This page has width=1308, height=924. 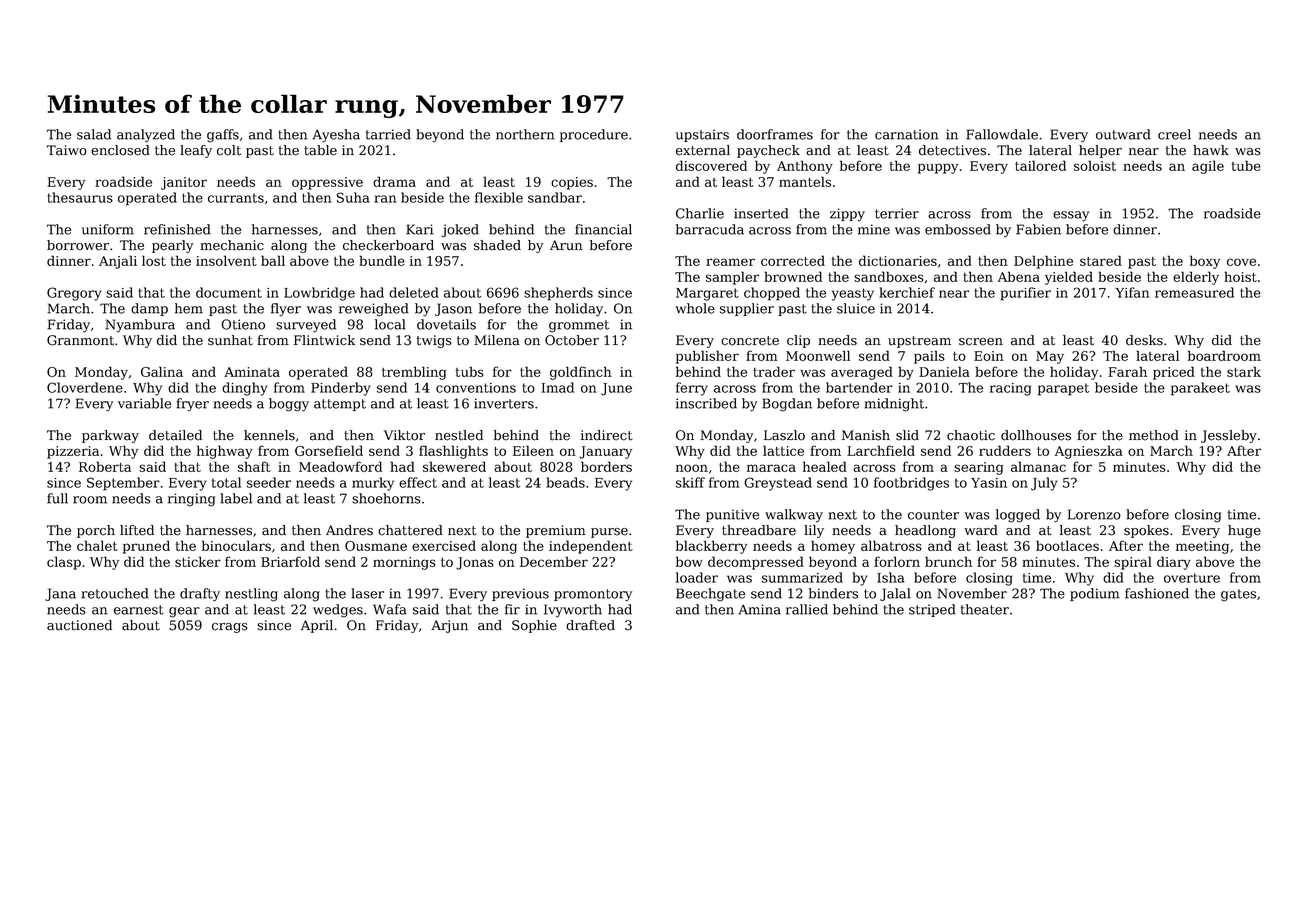 What do you see at coordinates (1144, 340) in the page?
I see `desks` at bounding box center [1144, 340].
